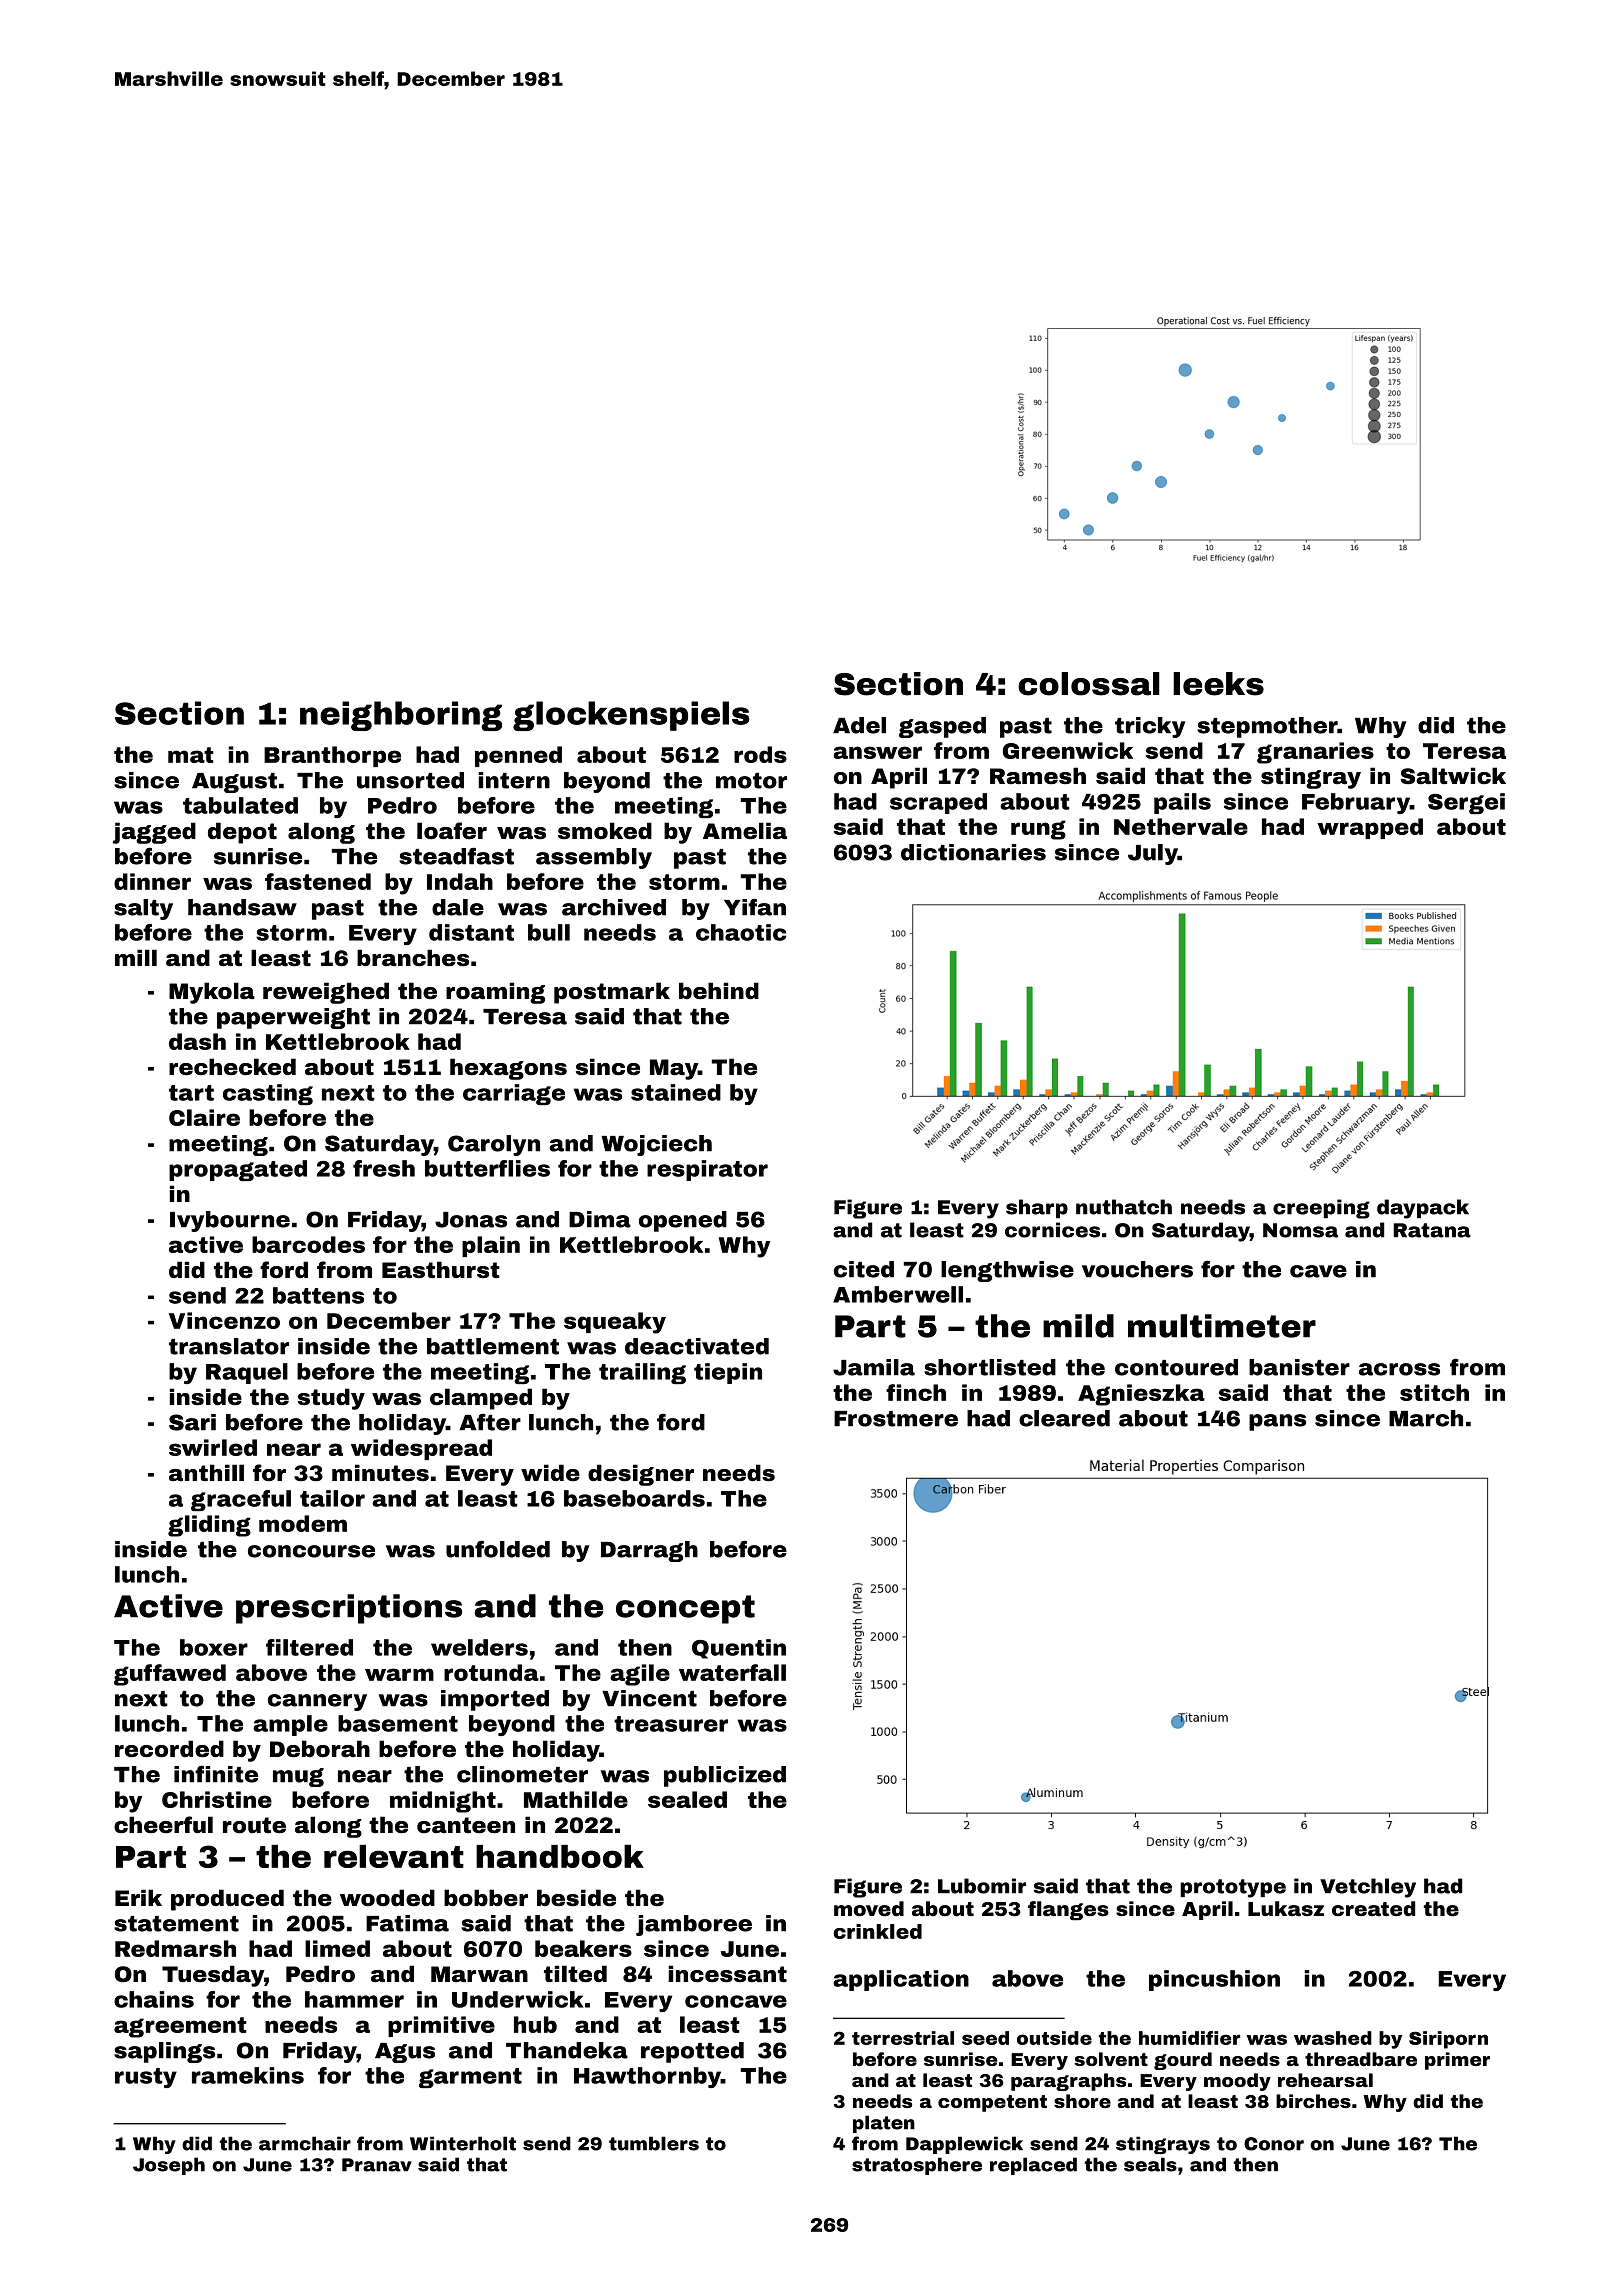  What do you see at coordinates (217, 1799) in the screenshot?
I see `Christine` at bounding box center [217, 1799].
